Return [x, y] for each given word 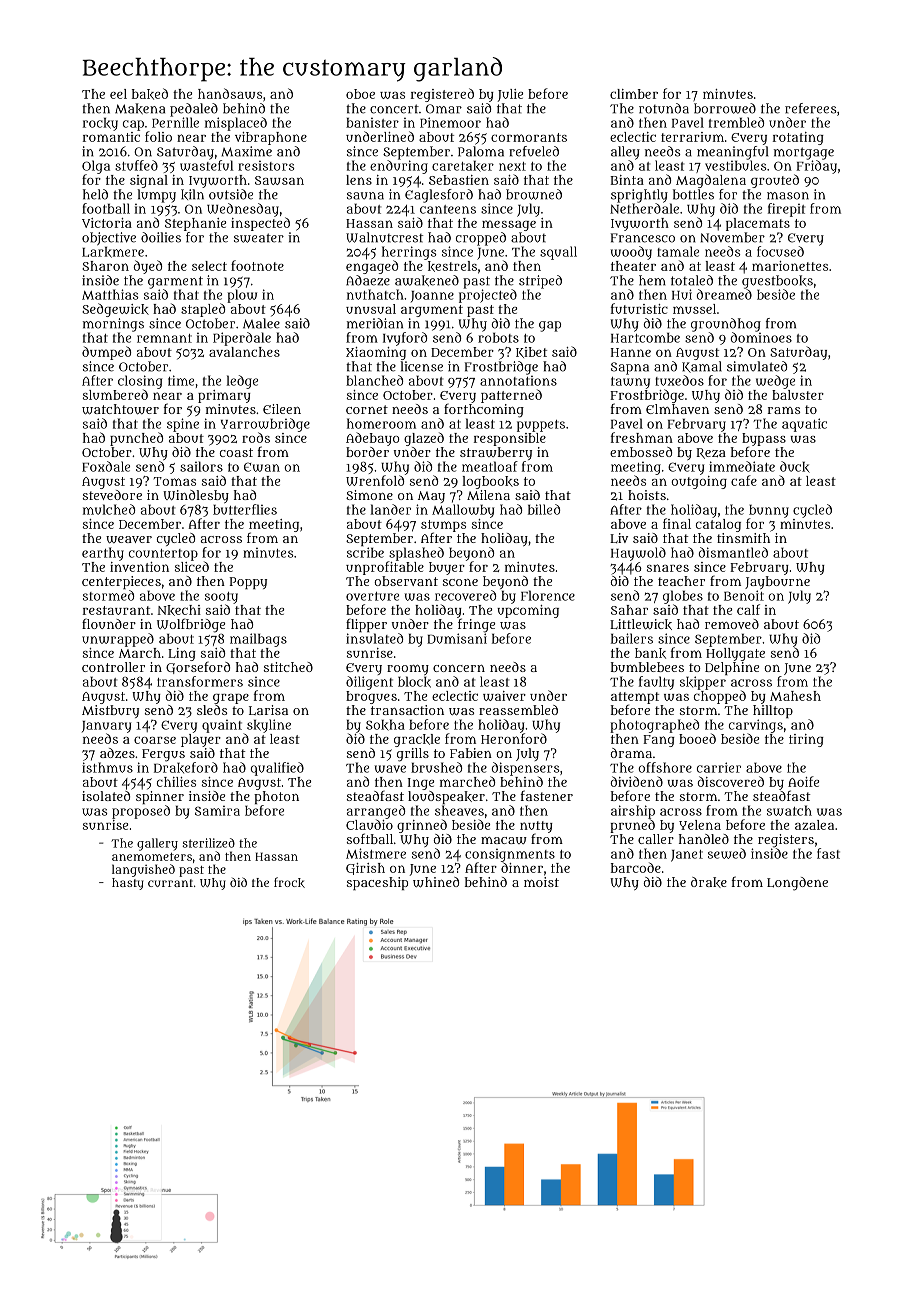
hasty [128, 884]
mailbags [258, 640]
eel [118, 94]
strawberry [496, 453]
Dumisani [457, 638]
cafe [744, 480]
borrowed [725, 108]
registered [442, 95]
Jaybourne [777, 582]
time [181, 380]
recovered [465, 595]
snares [668, 568]
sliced [192, 566]
